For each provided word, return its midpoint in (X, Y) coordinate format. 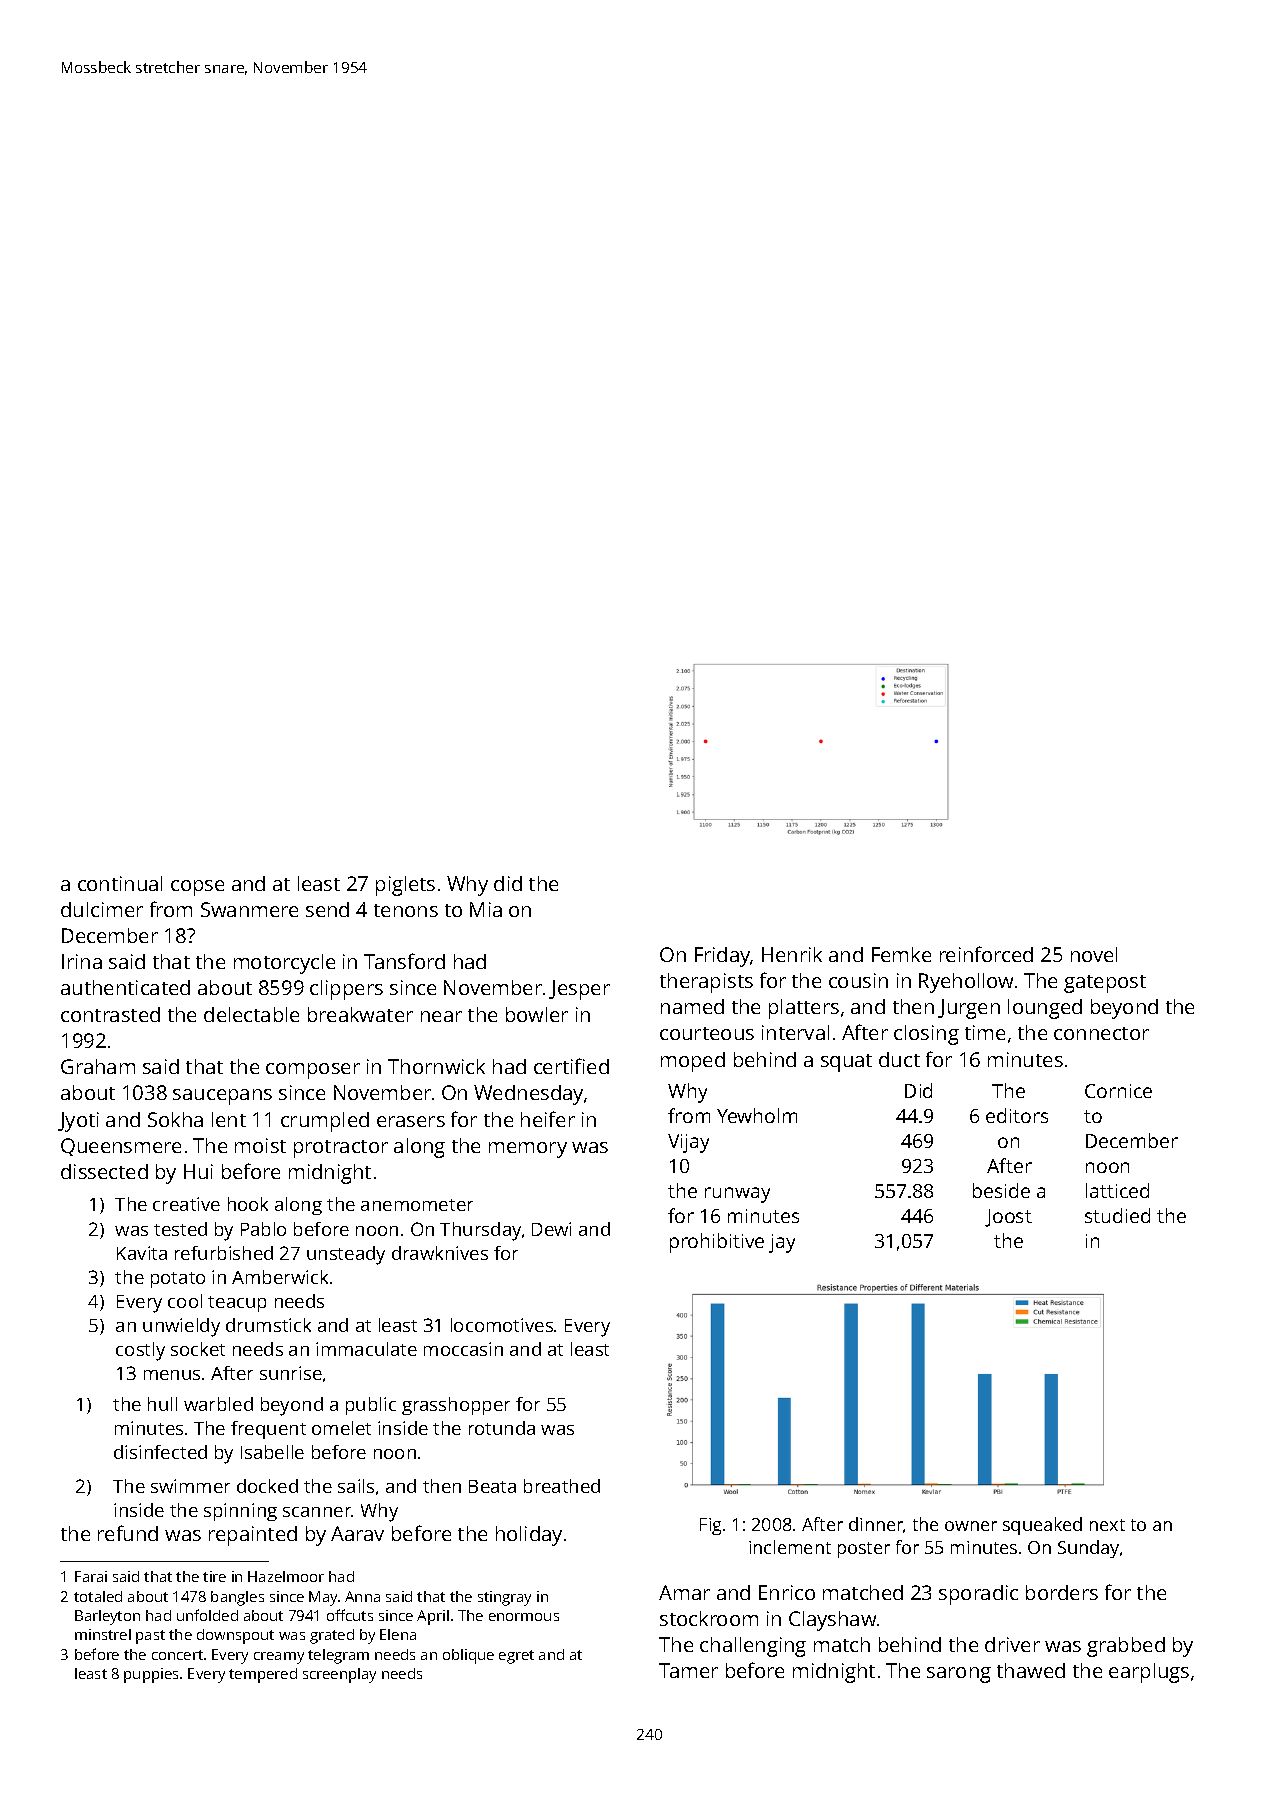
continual (120, 883)
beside (1001, 1190)
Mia (486, 909)
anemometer (417, 1205)
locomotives (502, 1325)
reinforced (986, 954)
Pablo (263, 1229)
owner (971, 1526)
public (371, 1406)
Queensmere (121, 1147)
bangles (237, 1598)
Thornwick (436, 1066)
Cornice (1118, 1091)
